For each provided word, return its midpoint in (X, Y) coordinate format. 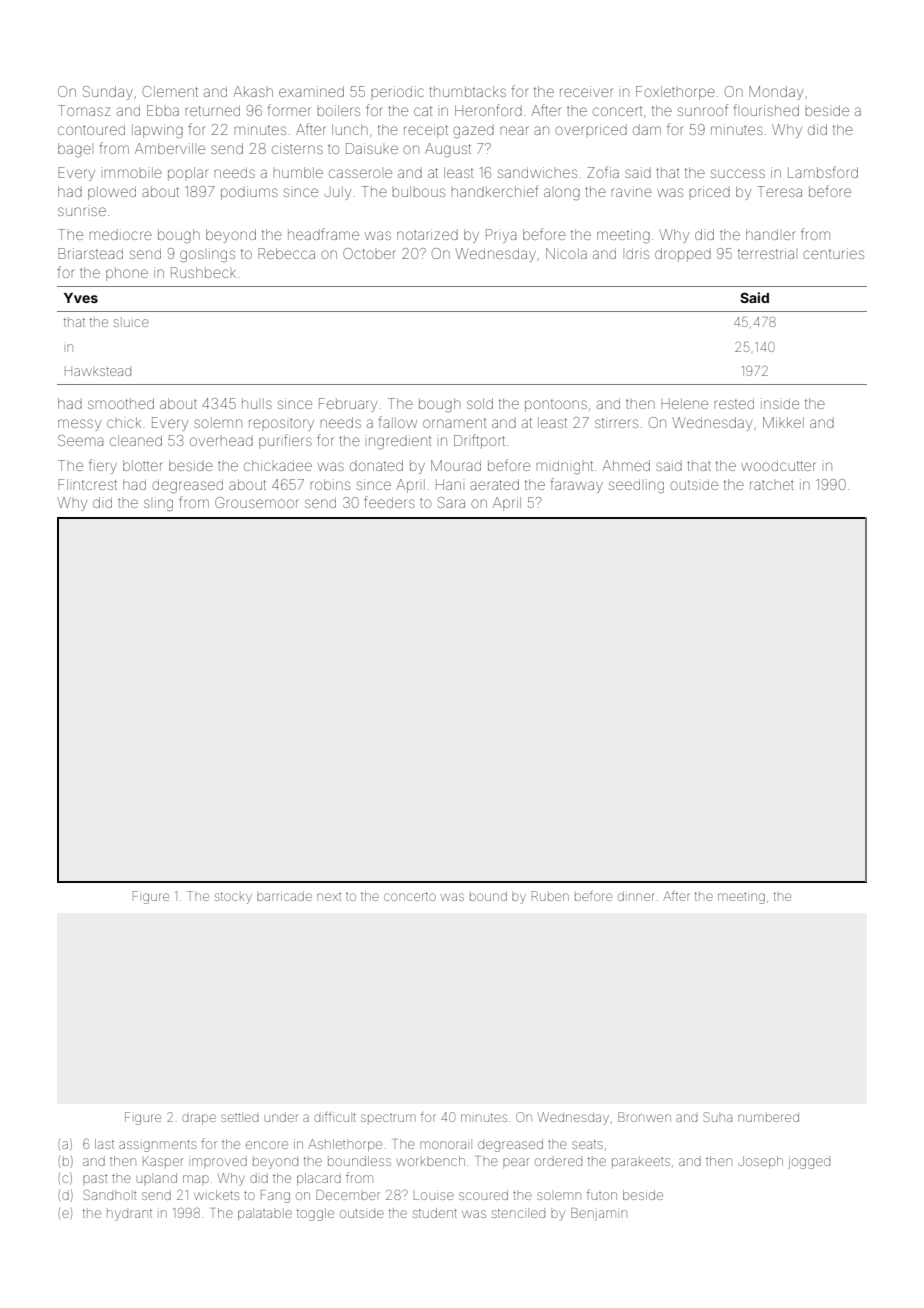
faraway (576, 485)
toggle (315, 1214)
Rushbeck (203, 272)
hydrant (129, 1215)
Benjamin (599, 1214)
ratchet (772, 485)
